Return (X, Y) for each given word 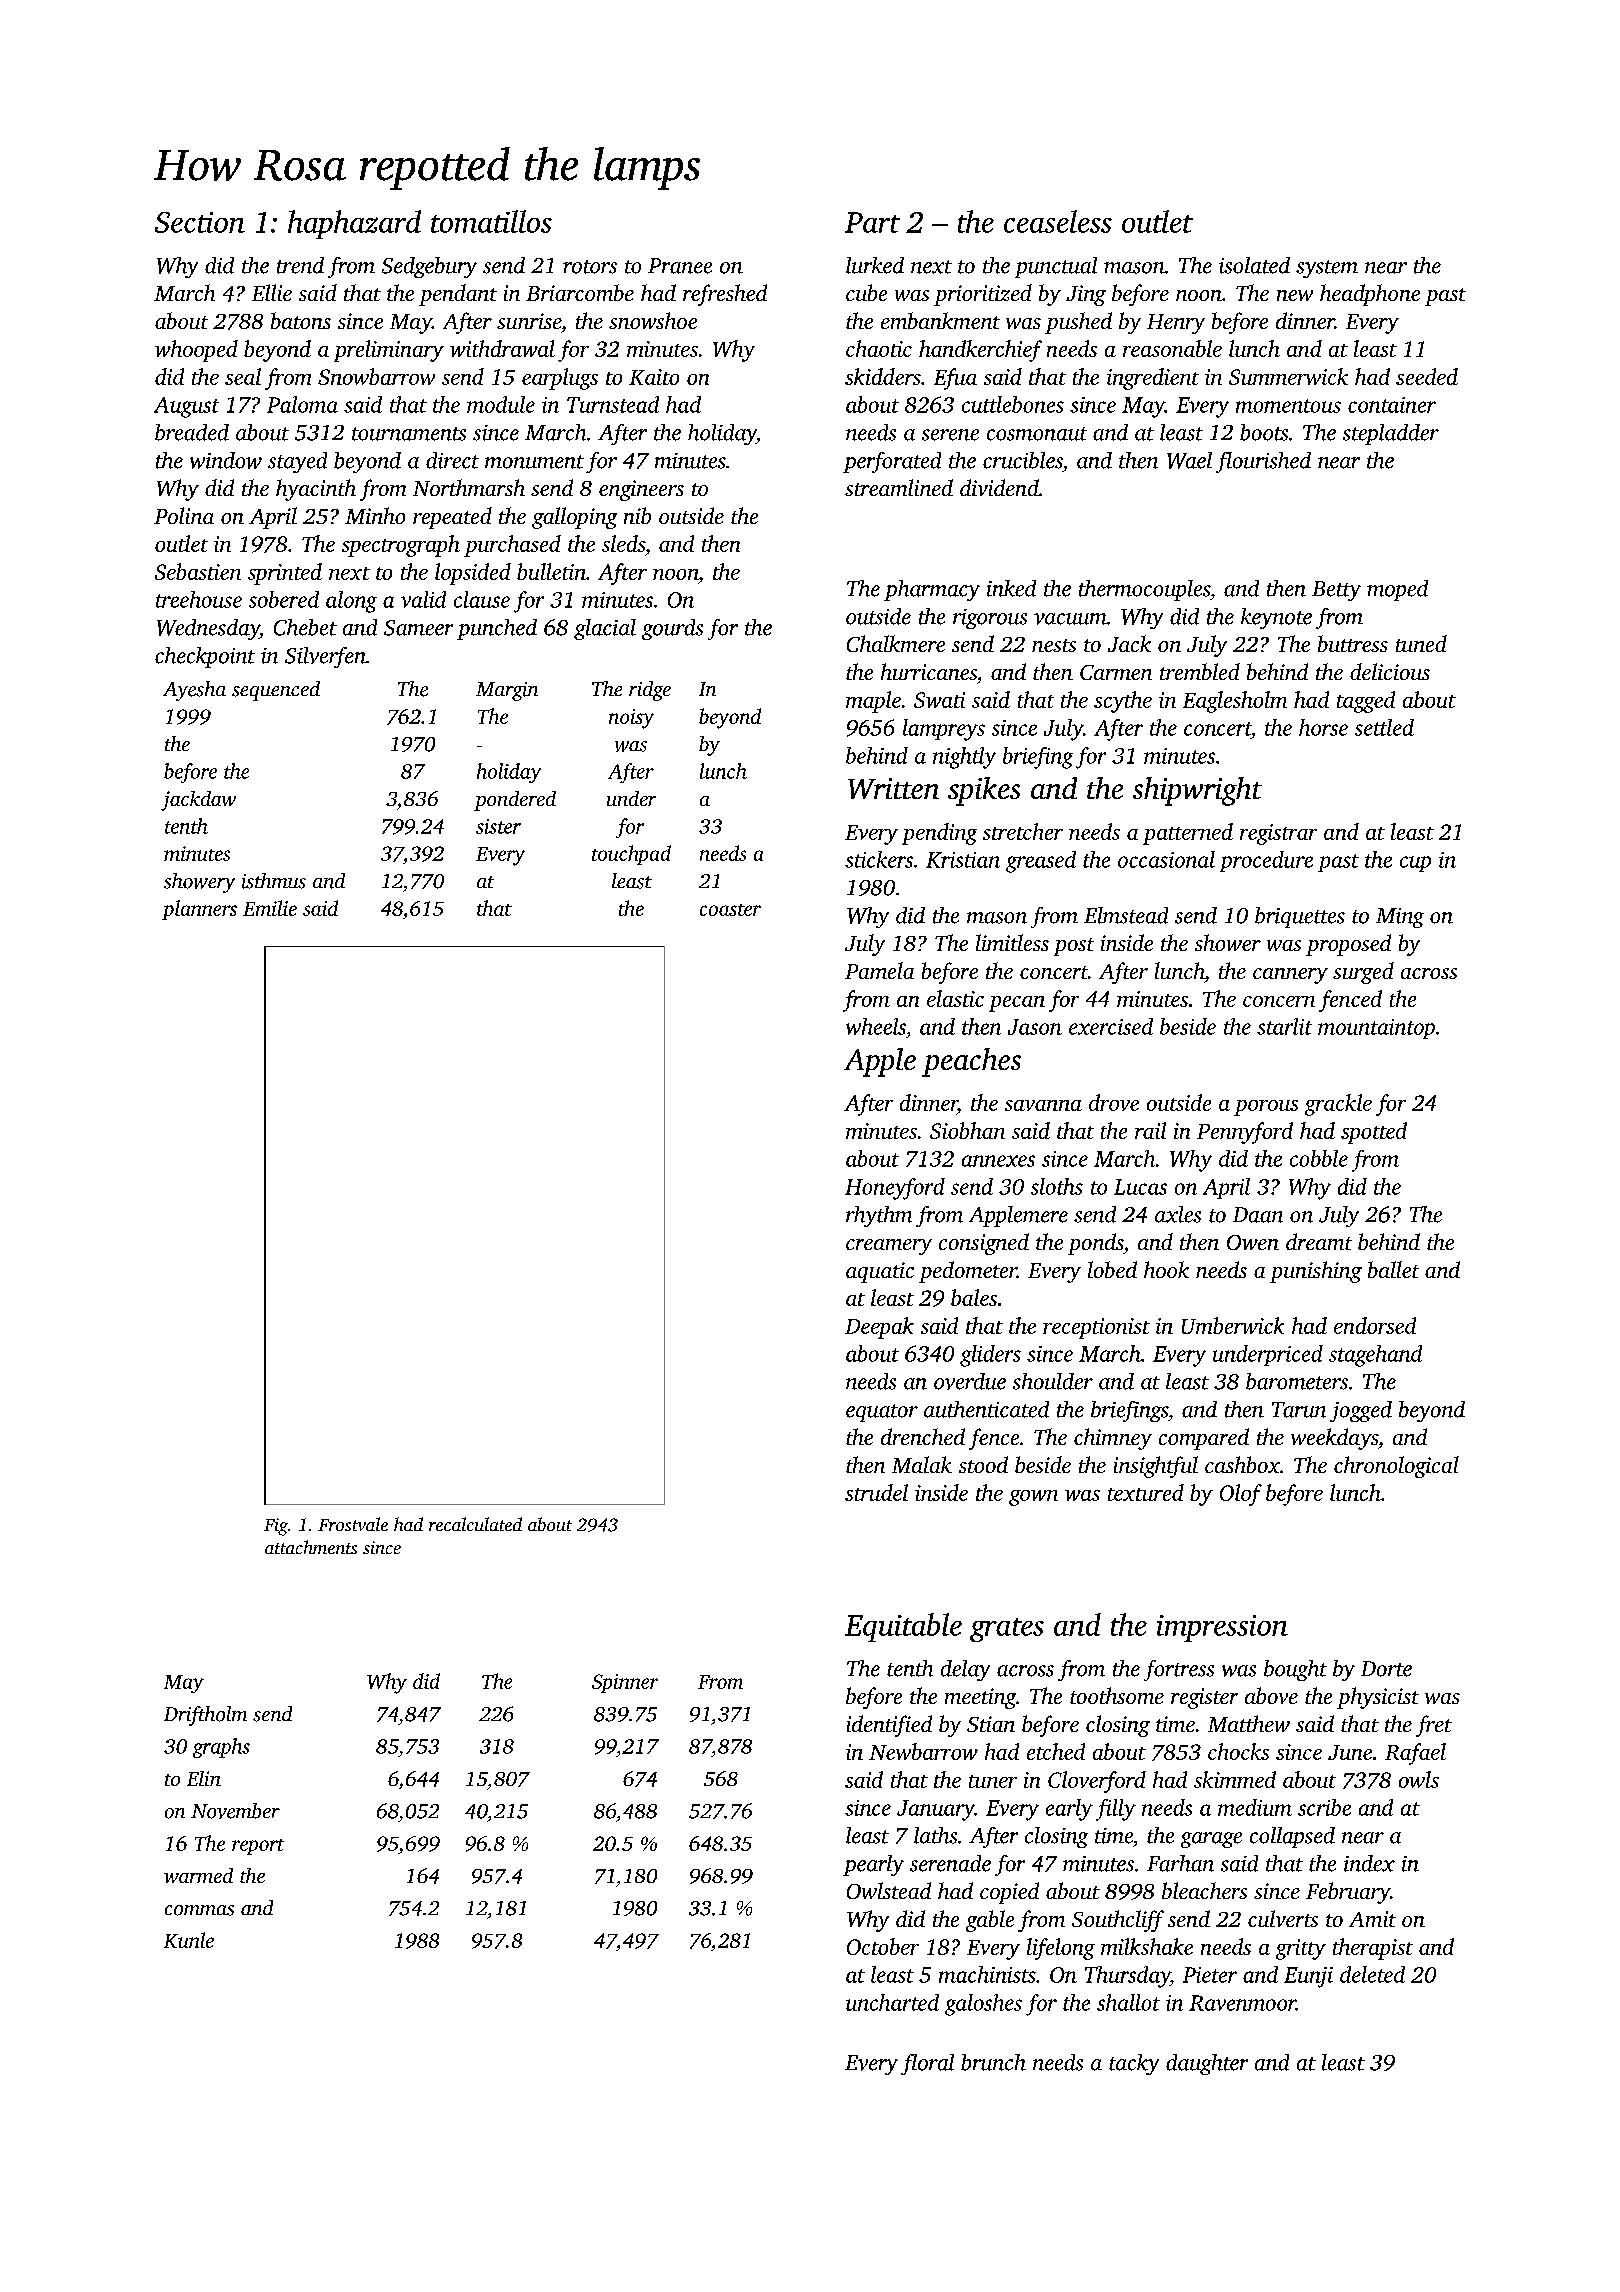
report (258, 1847)
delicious (1390, 671)
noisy (631, 719)
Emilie (270, 908)
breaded (192, 432)
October (883, 1946)
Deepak (879, 1328)
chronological (1396, 1467)
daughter (1207, 2064)
